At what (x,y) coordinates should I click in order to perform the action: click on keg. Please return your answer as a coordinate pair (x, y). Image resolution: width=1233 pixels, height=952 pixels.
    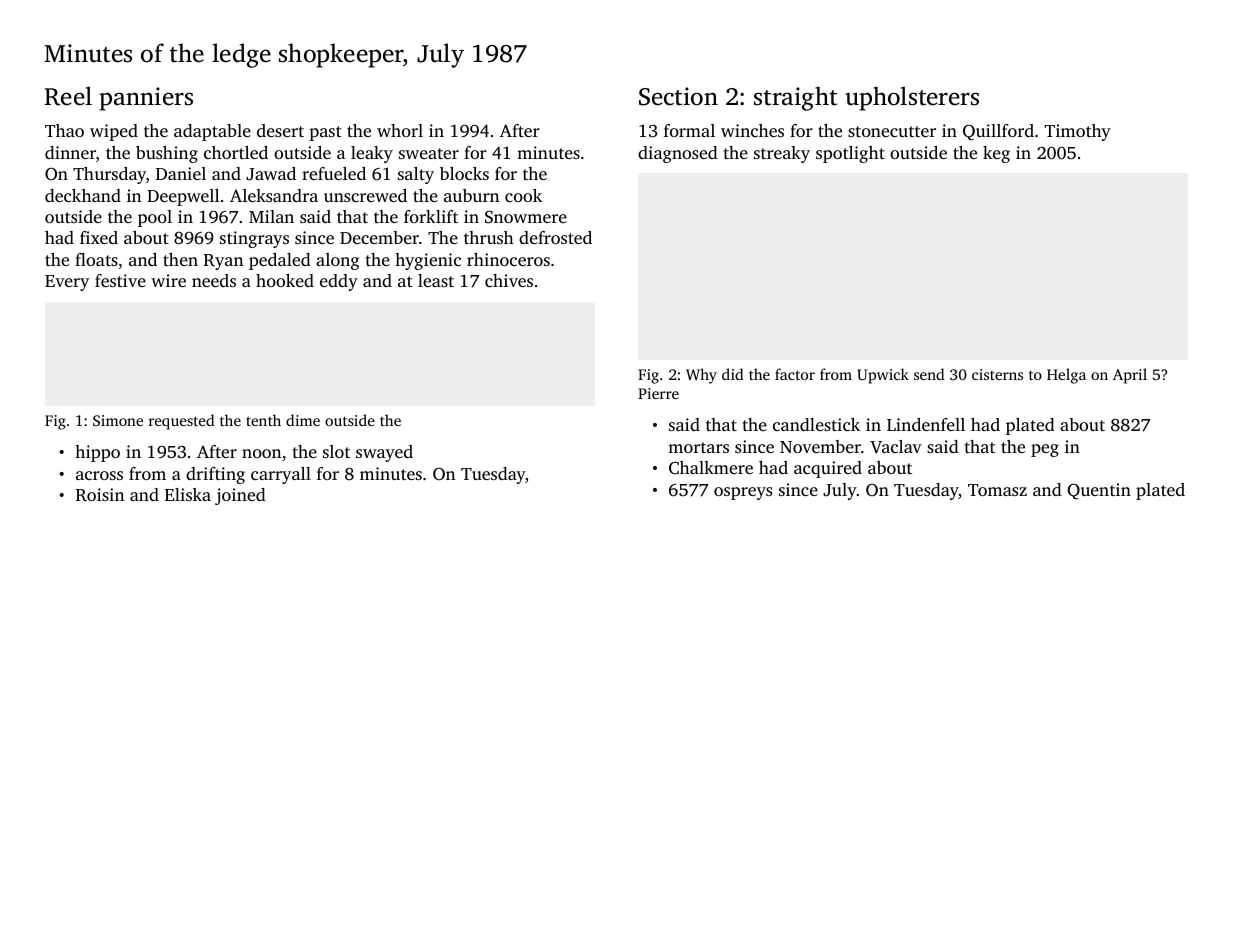
    Looking at the image, I should click on (996, 154).
